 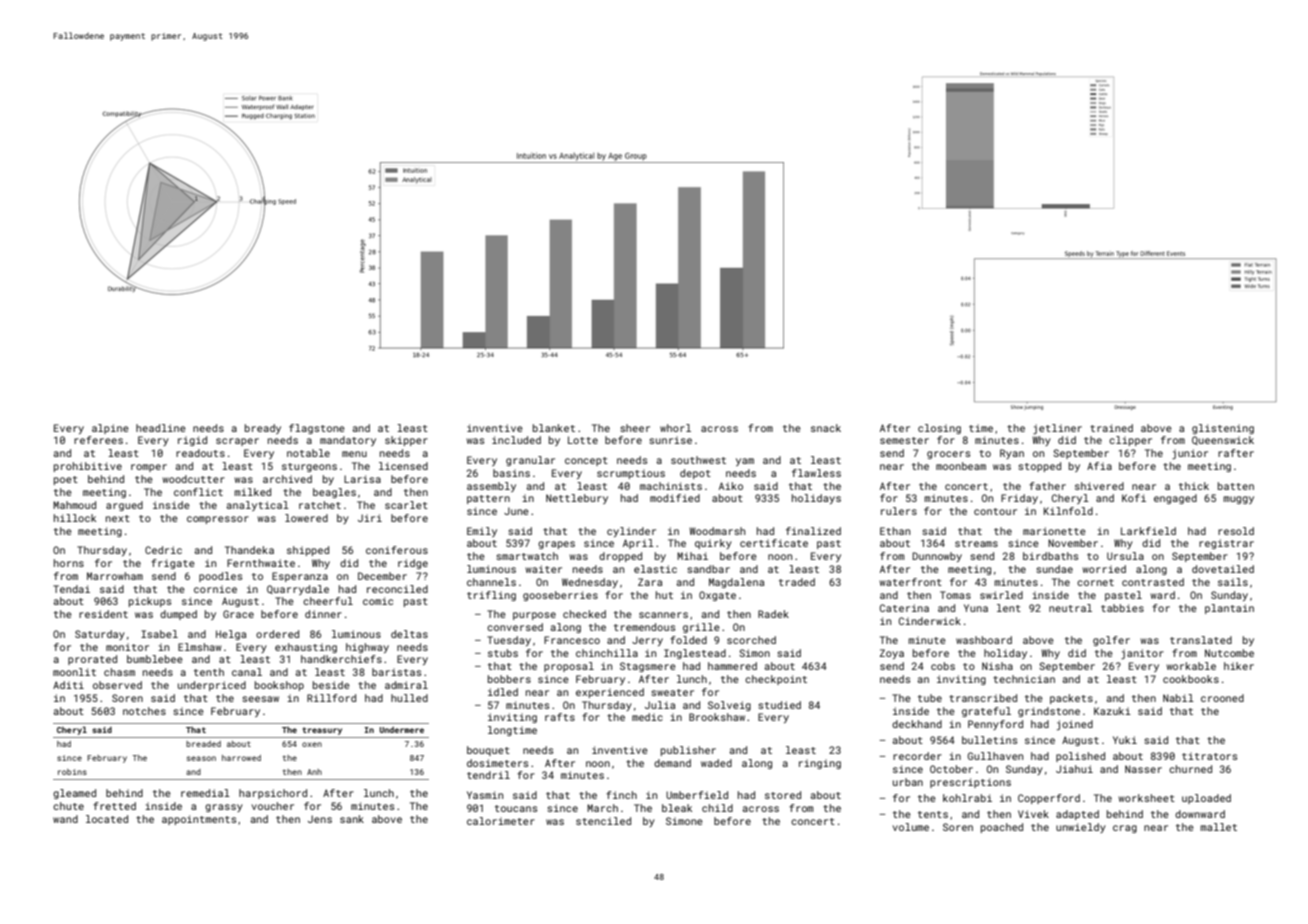 I want to click on Oxgate, so click(x=717, y=596).
